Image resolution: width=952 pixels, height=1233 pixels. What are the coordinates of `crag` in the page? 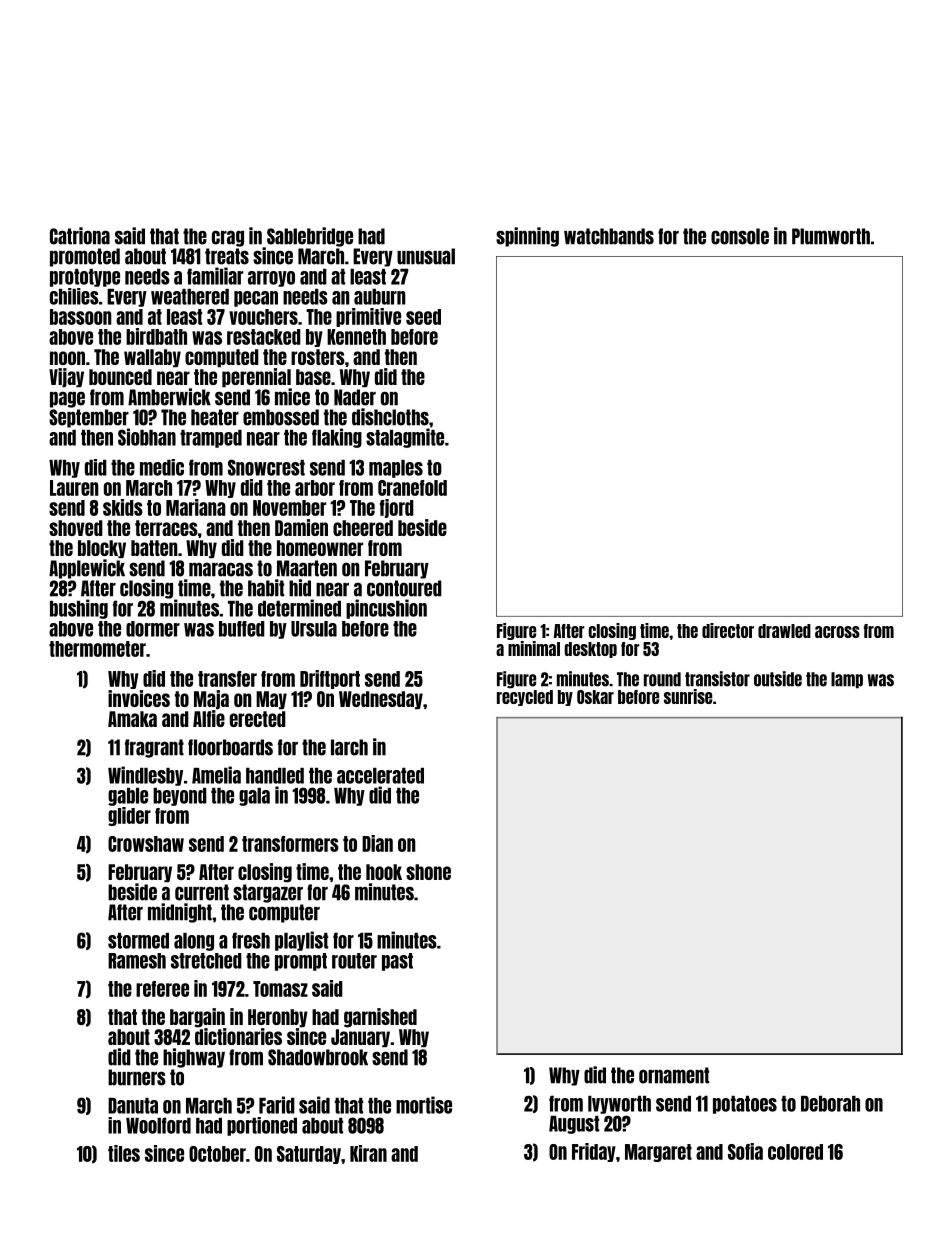 It's located at (228, 238).
